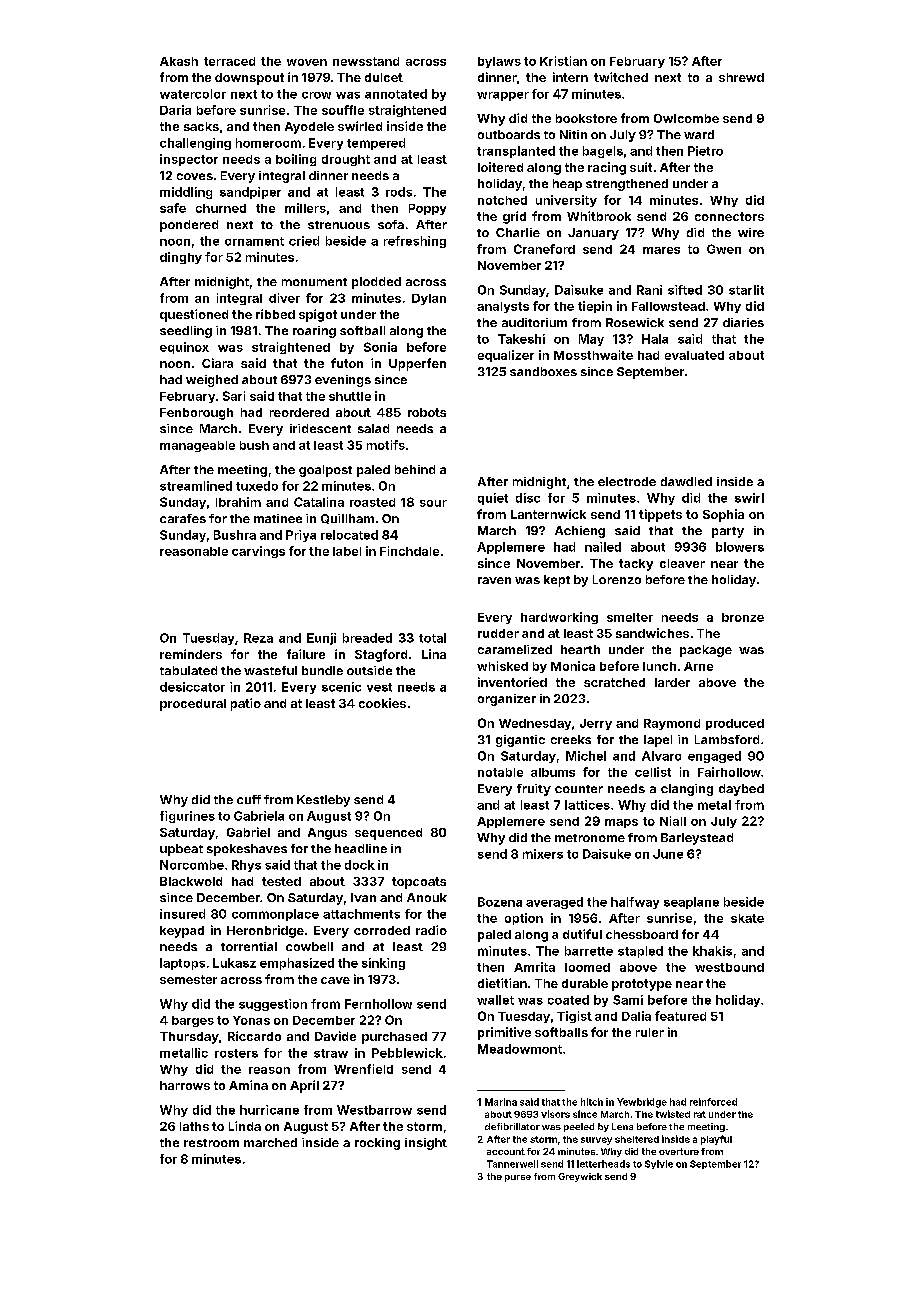  Describe the element at coordinates (377, 1144) in the image. I see `rocking` at that location.
